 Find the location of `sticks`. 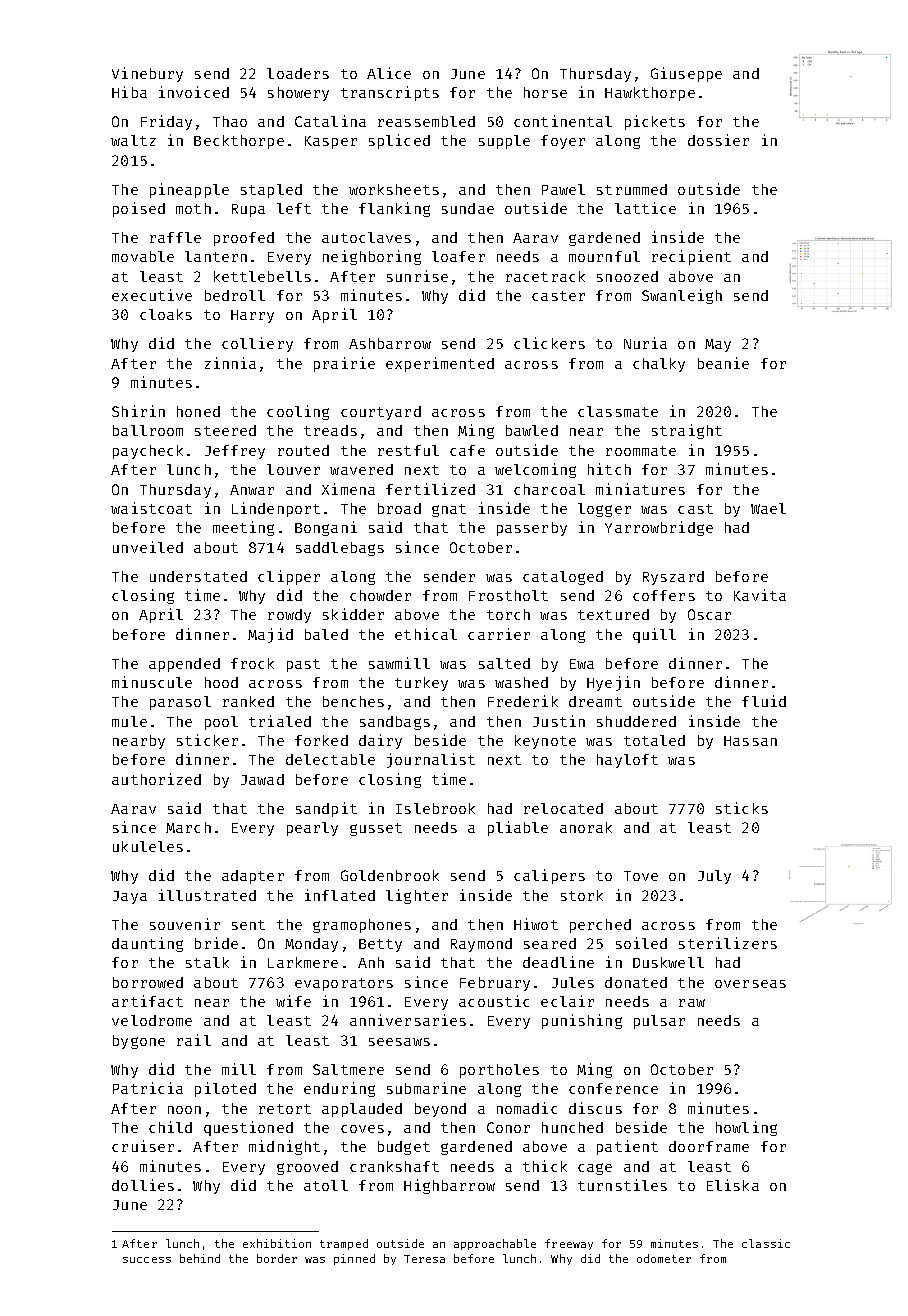

sticks is located at coordinates (742, 808).
